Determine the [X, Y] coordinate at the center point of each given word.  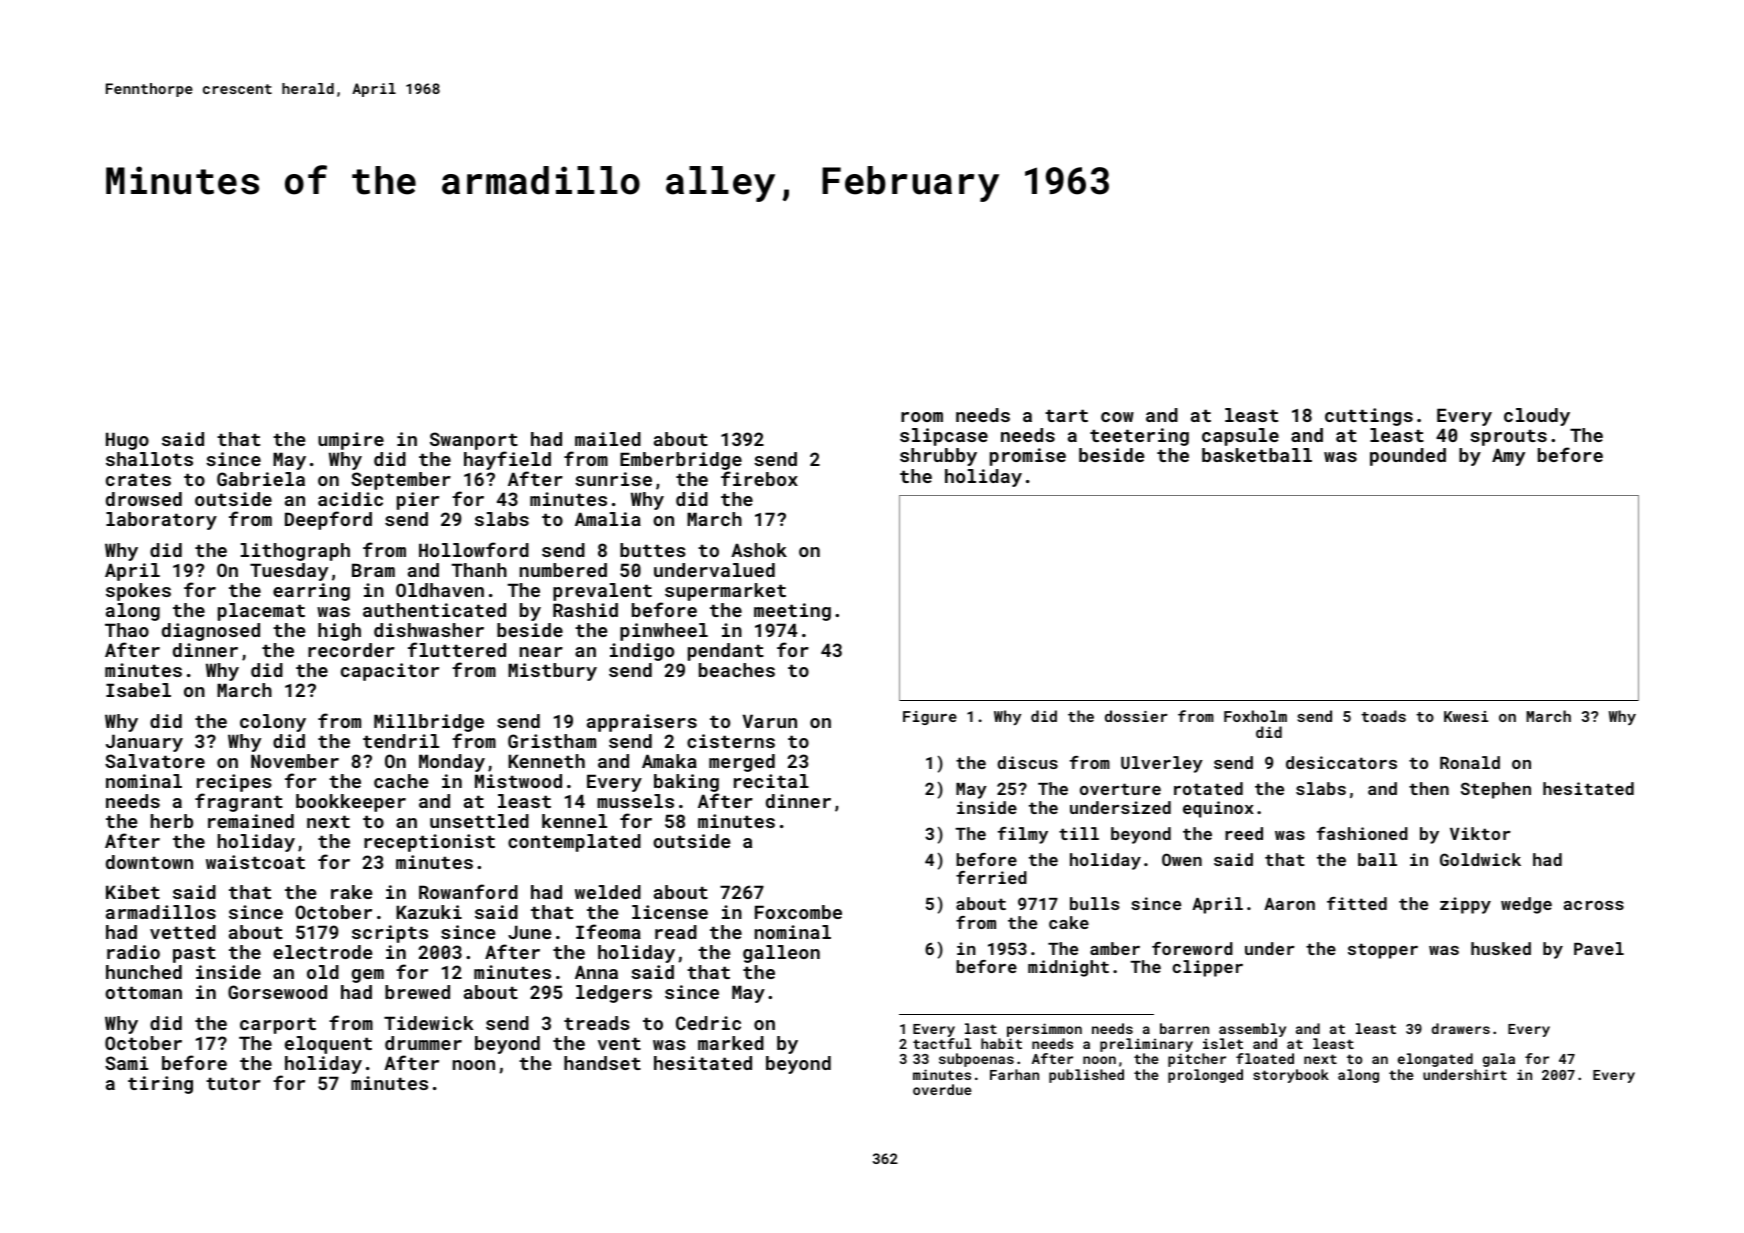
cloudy [1537, 417]
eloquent [328, 1045]
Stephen [1496, 790]
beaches [737, 670]
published [1086, 1076]
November [295, 761]
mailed [608, 439]
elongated [1435, 1060]
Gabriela [261, 479]
